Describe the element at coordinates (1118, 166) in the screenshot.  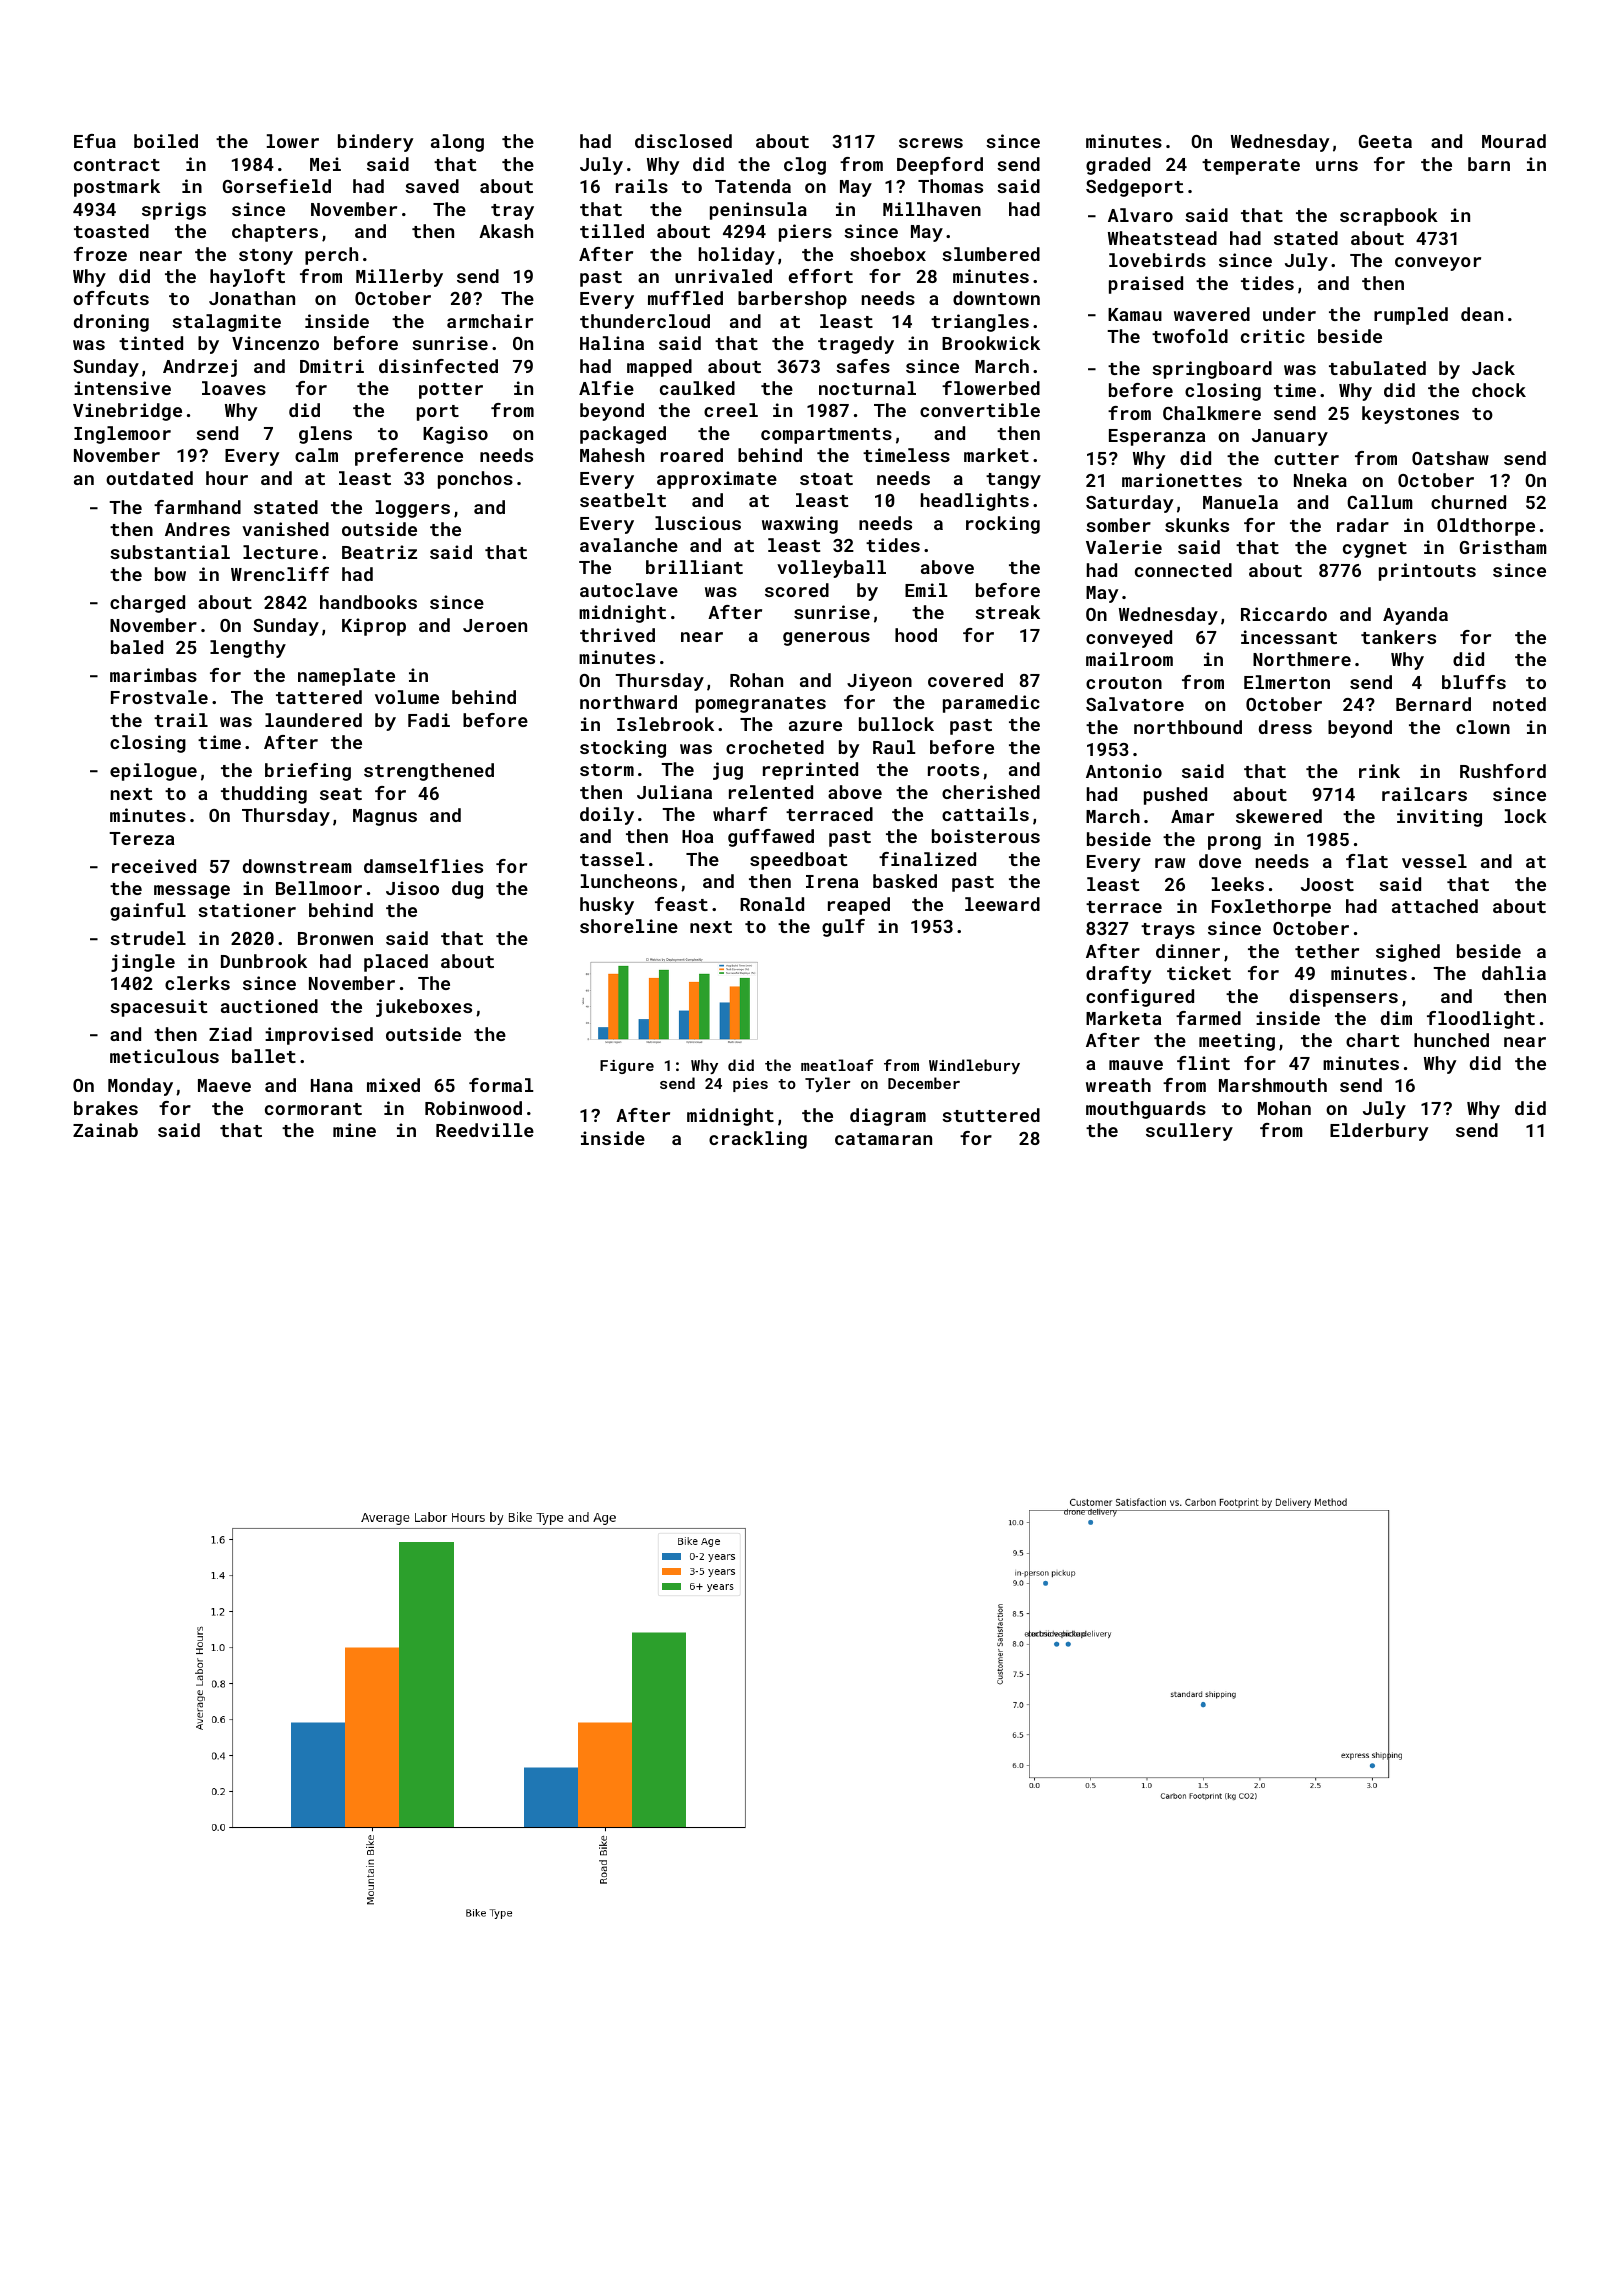
I see `graded` at that location.
